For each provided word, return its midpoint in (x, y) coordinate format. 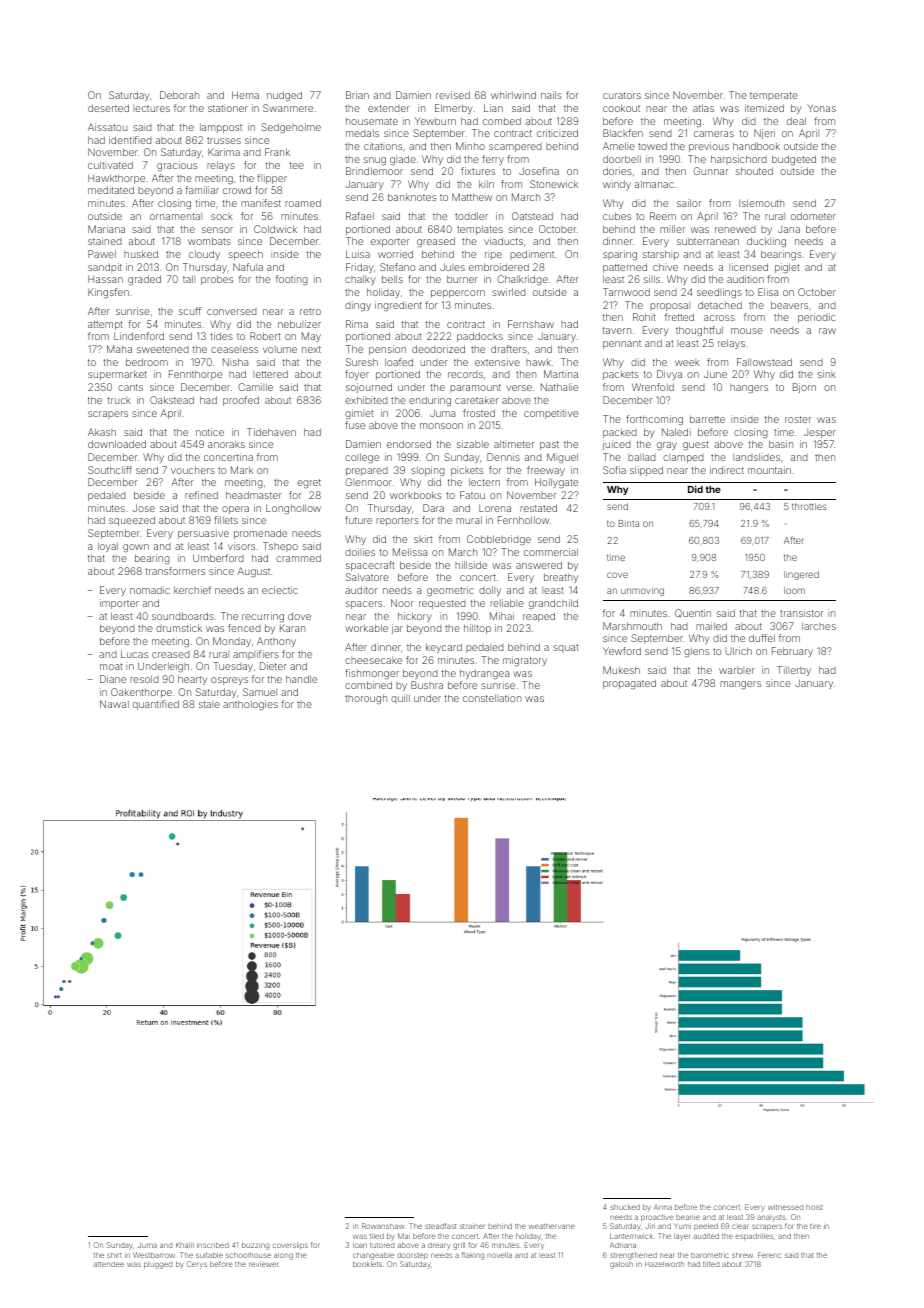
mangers (740, 685)
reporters (397, 521)
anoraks (226, 444)
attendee (108, 1264)
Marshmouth (632, 626)
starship (661, 255)
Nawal (114, 704)
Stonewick (554, 184)
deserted (108, 108)
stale (209, 704)
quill (400, 699)
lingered (801, 575)
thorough (366, 699)
